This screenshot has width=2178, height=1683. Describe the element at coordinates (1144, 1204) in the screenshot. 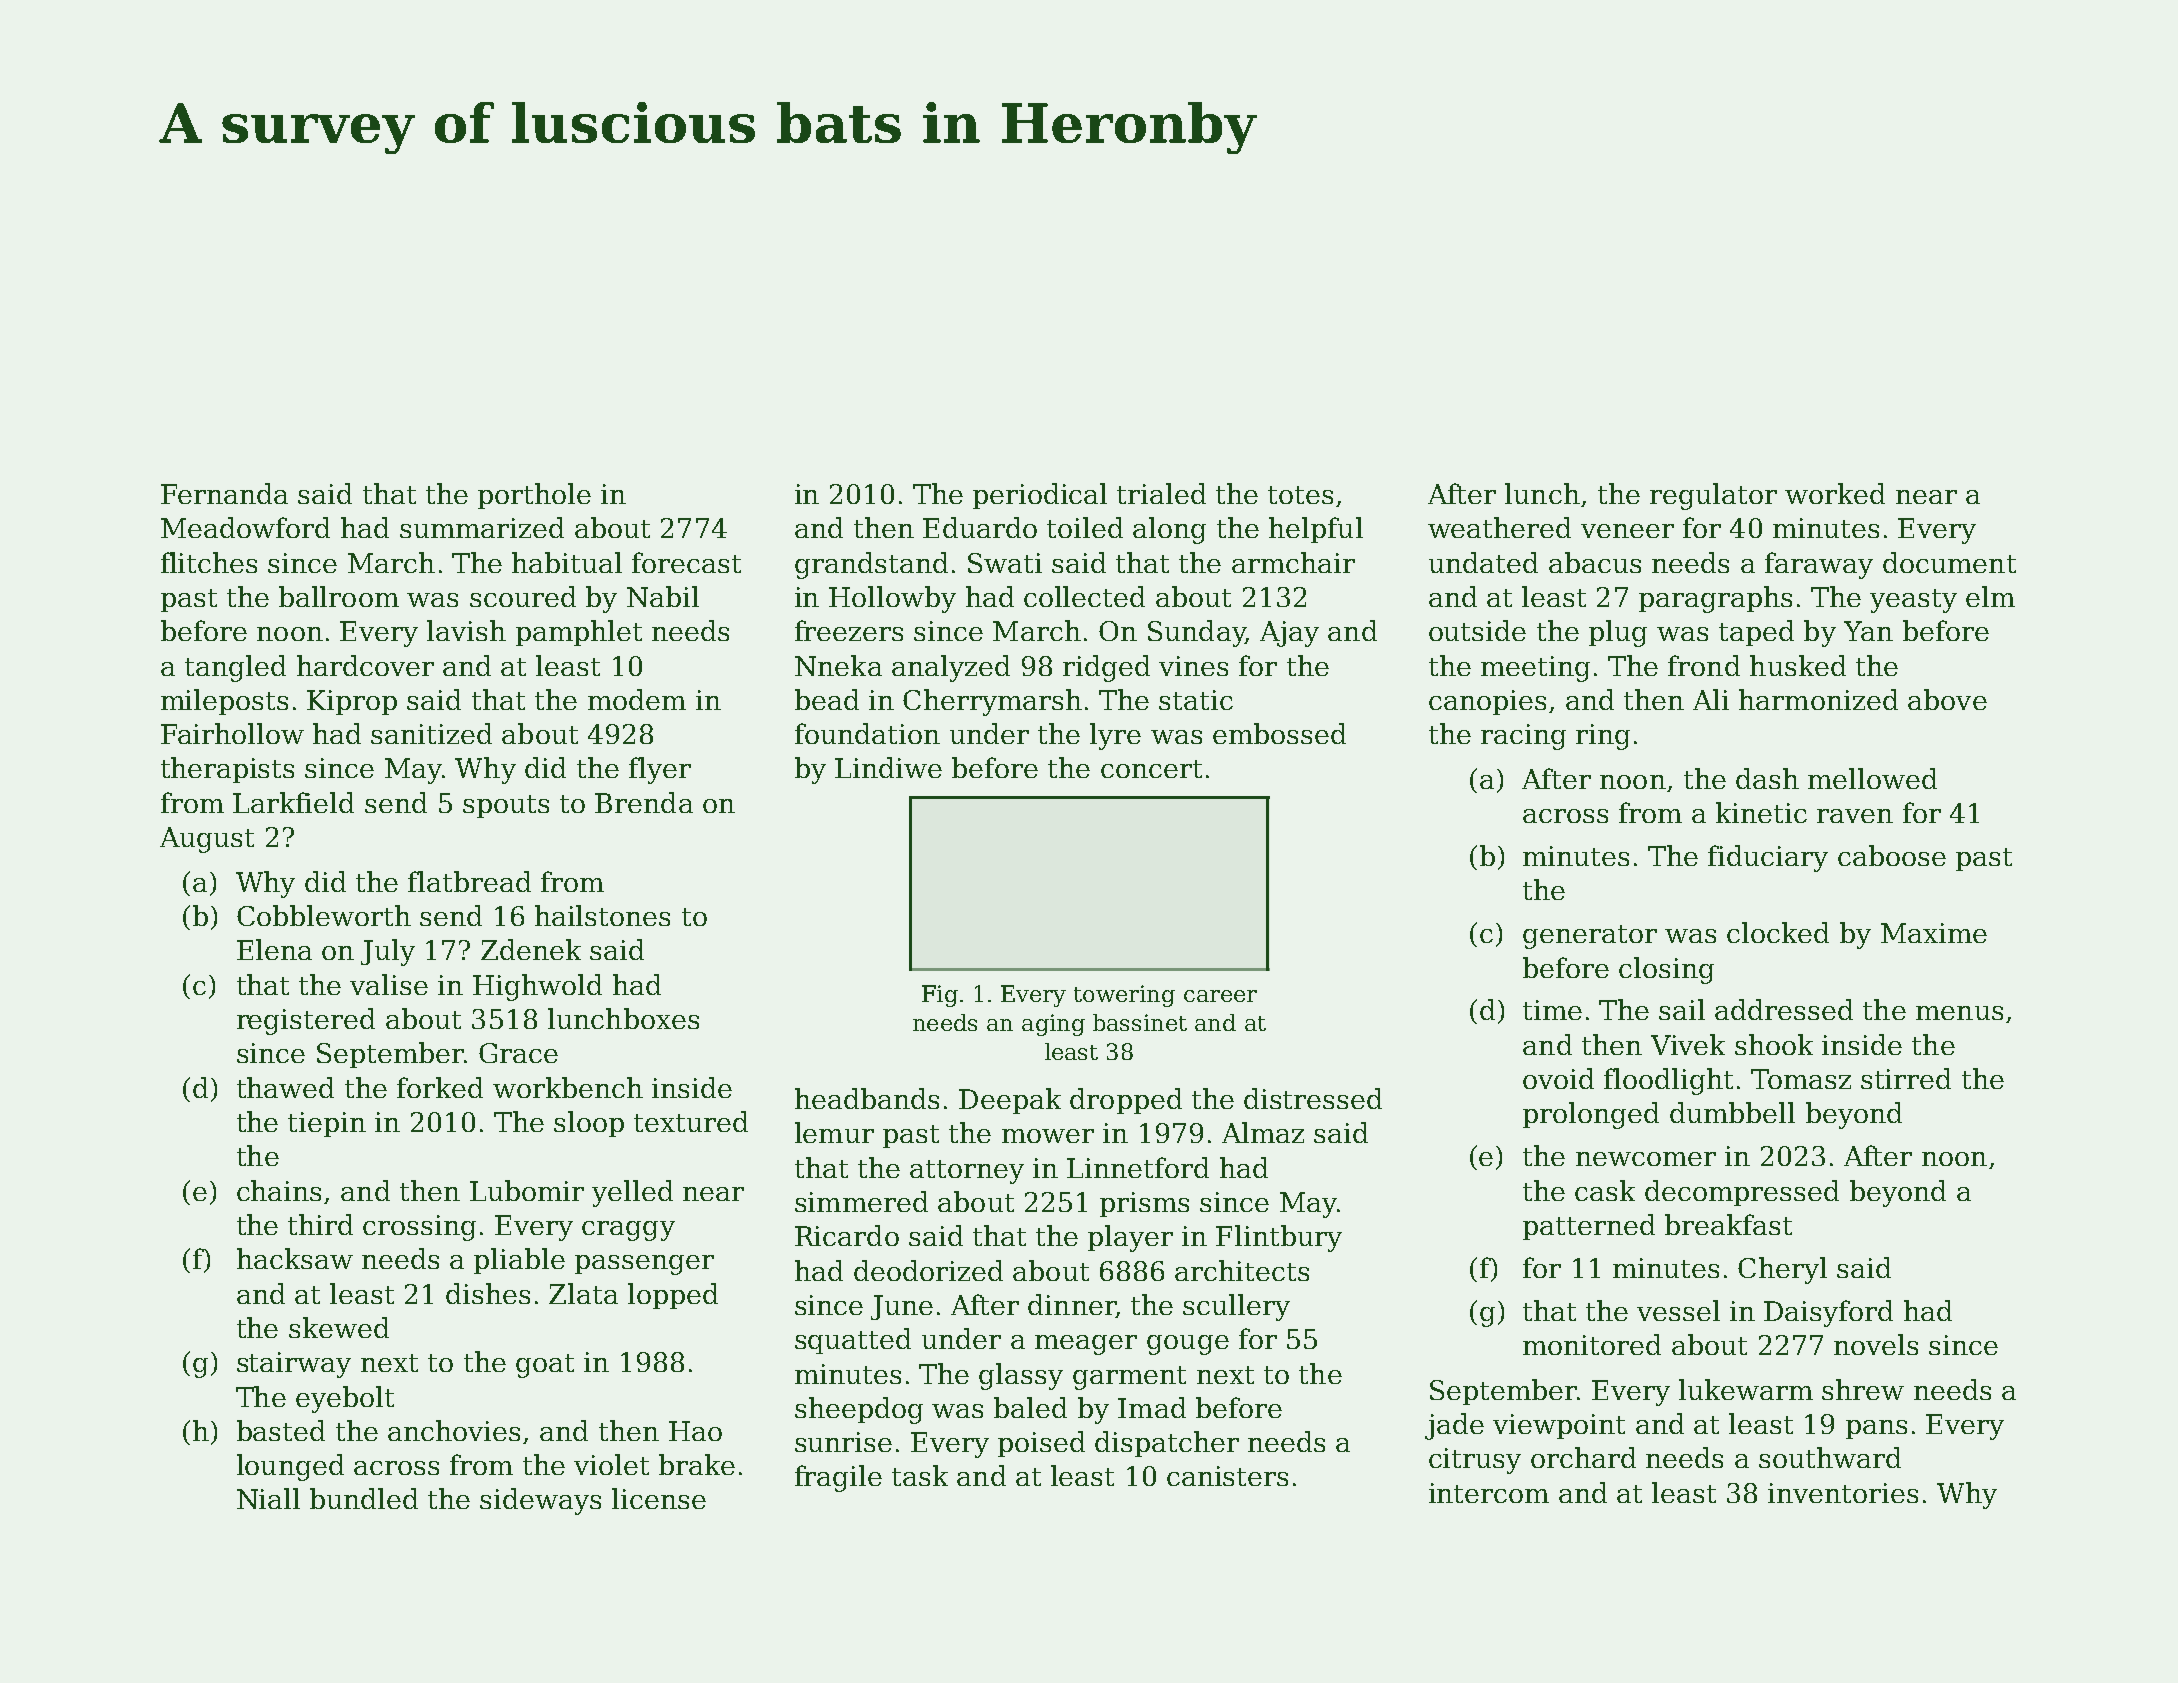

I see `prisms` at that location.
